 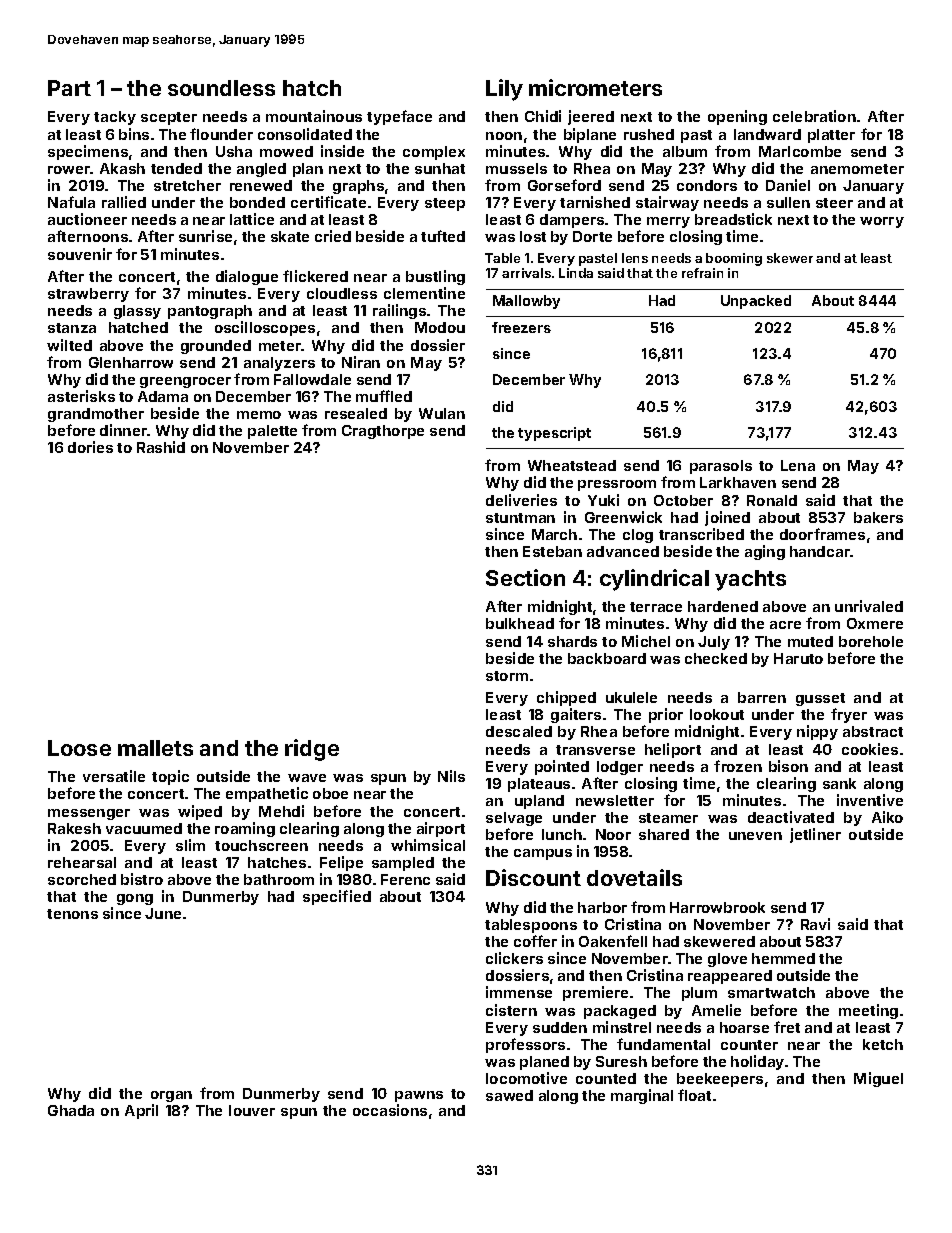 What do you see at coordinates (576, 273) in the document?
I see `Linda` at bounding box center [576, 273].
